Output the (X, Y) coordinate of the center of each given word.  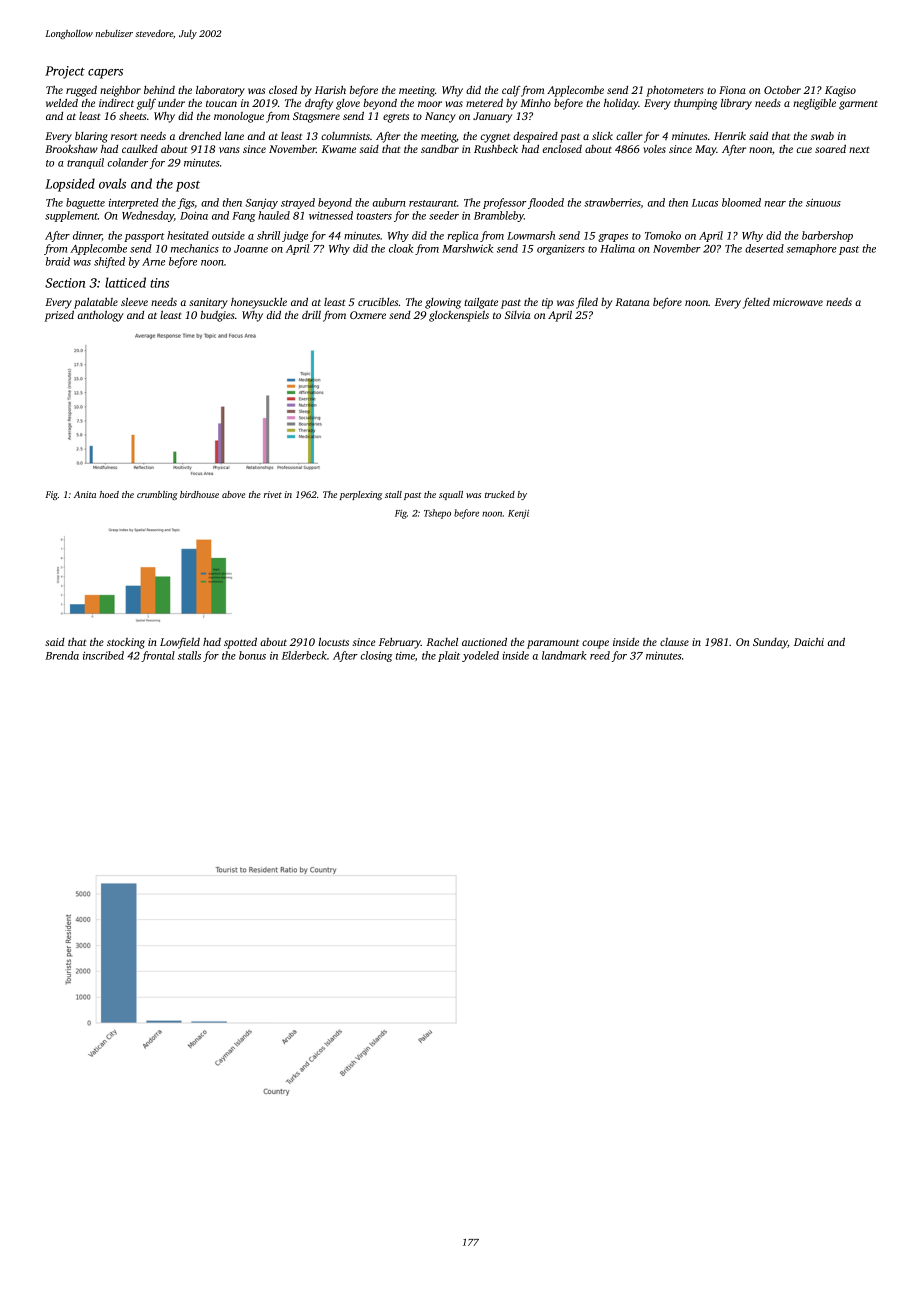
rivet (273, 494)
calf (511, 91)
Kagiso (840, 91)
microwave (798, 302)
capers (105, 74)
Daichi (809, 641)
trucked (500, 494)
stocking (126, 643)
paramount (553, 644)
